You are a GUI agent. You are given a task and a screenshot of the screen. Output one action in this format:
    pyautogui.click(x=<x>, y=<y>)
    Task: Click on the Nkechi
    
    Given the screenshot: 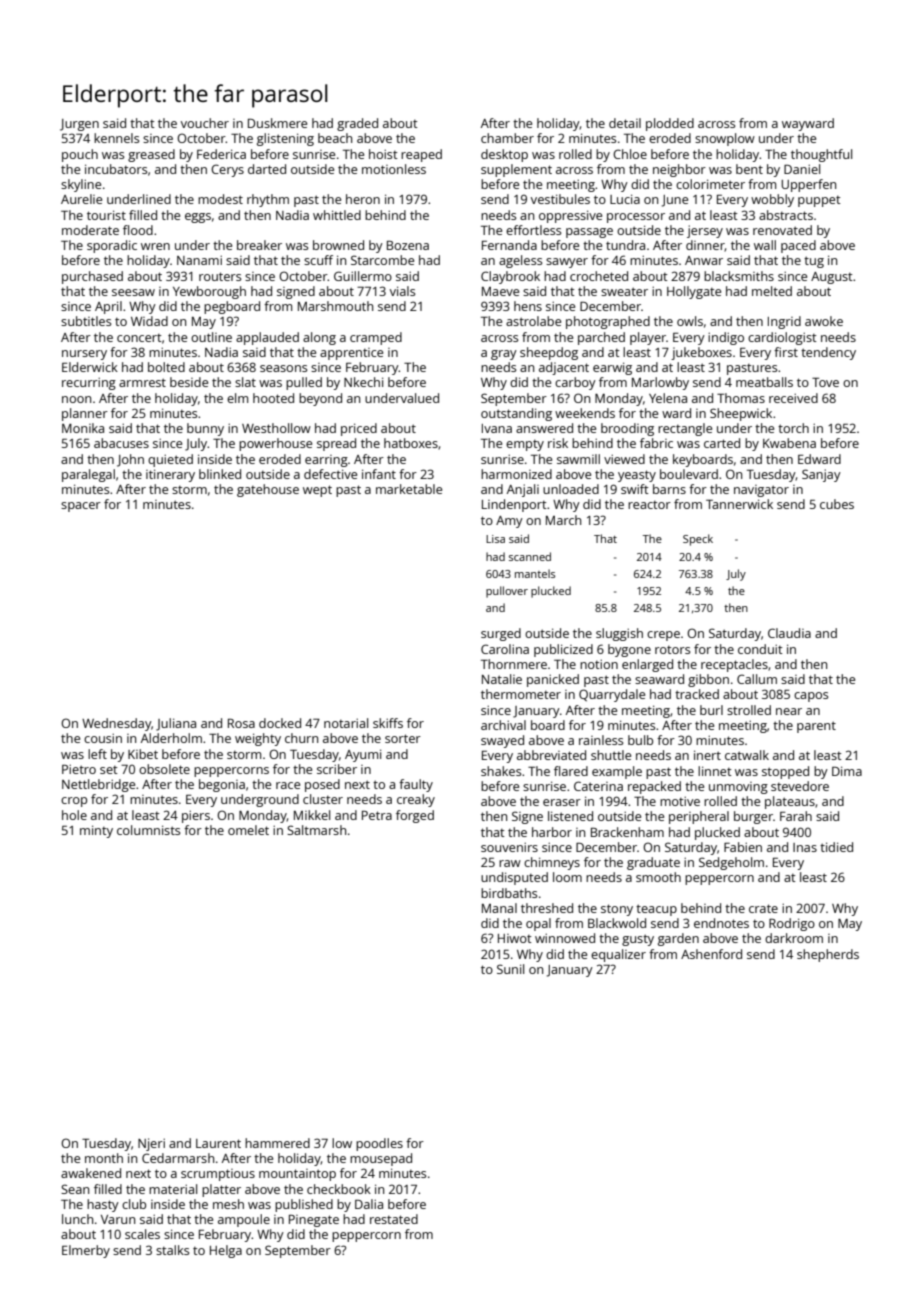 What is the action you would take?
    pyautogui.click(x=363, y=382)
